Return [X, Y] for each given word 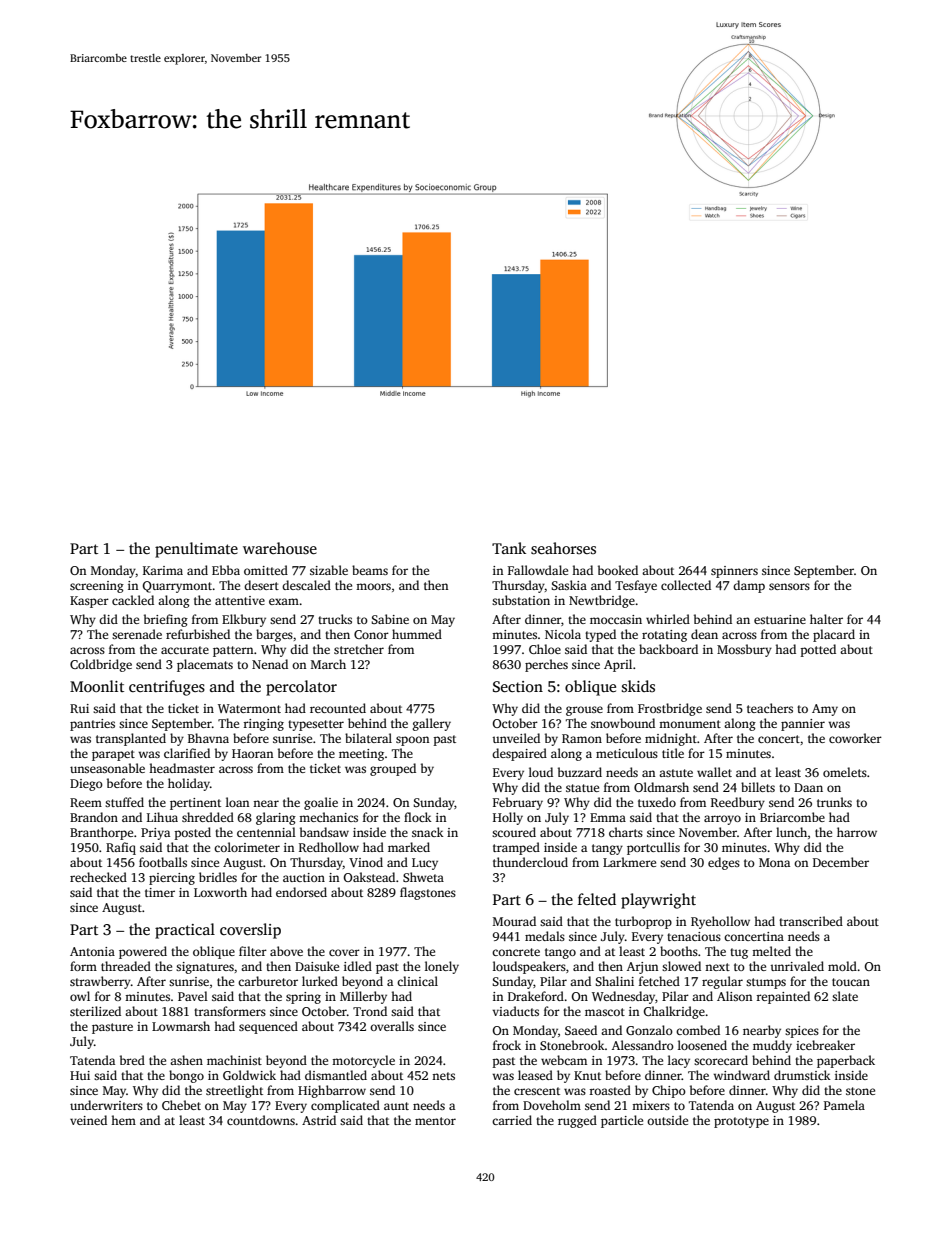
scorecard [721, 1060]
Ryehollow [720, 922]
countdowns [261, 1120]
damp [749, 586]
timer [160, 892]
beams [370, 570]
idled [358, 966]
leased [535, 1075]
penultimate [196, 550]
